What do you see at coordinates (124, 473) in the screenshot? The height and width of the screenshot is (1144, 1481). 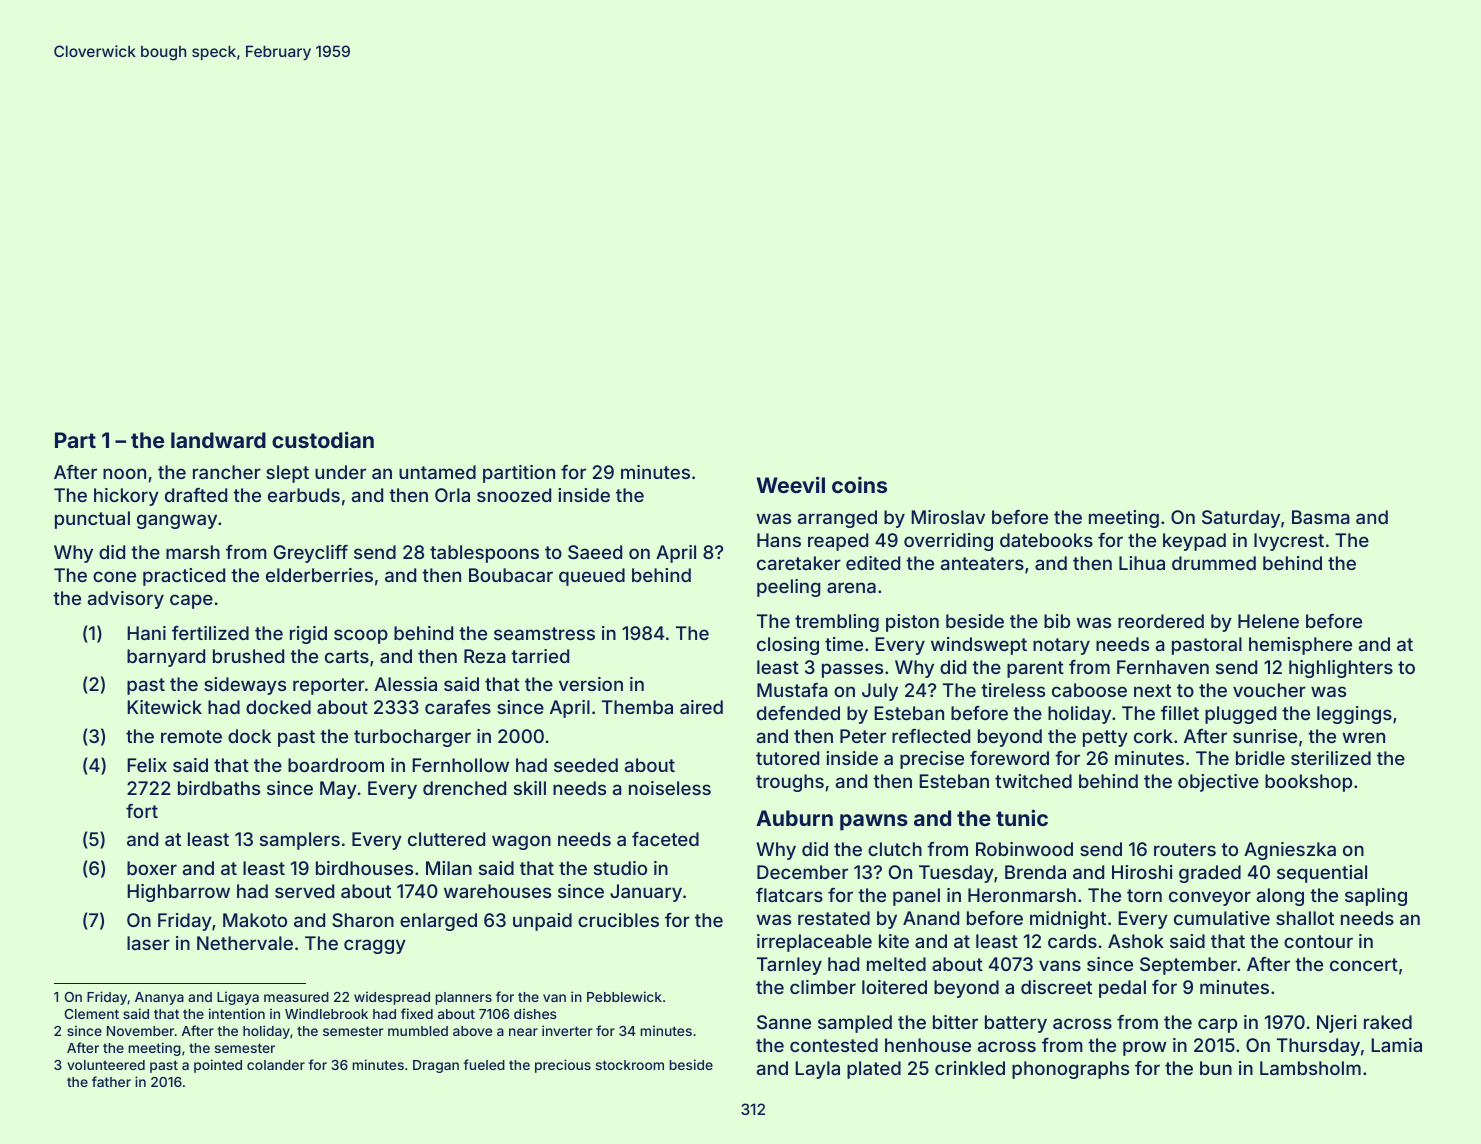 I see `noon` at bounding box center [124, 473].
